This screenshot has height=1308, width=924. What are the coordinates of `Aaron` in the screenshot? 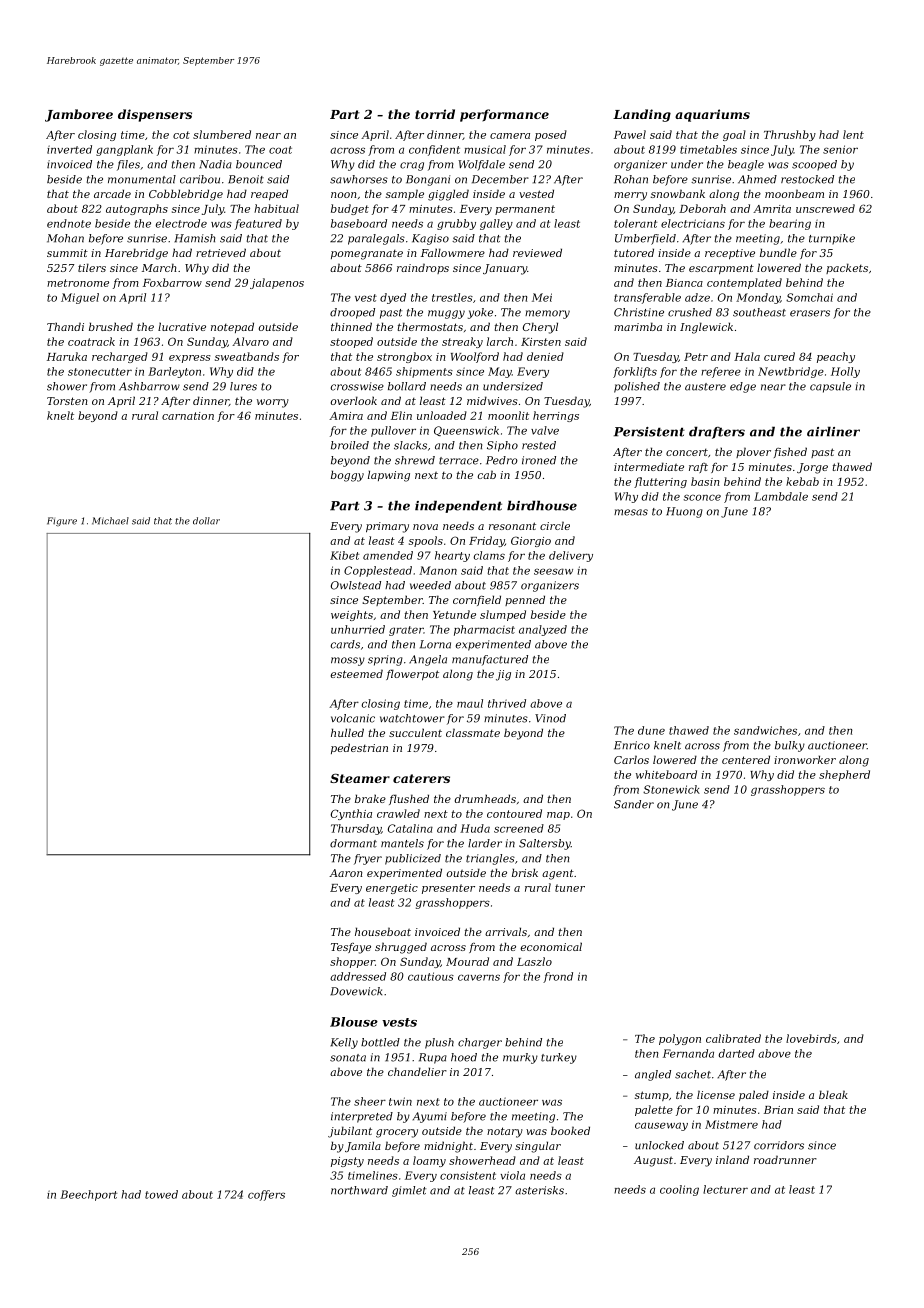 It's located at (345, 873).
